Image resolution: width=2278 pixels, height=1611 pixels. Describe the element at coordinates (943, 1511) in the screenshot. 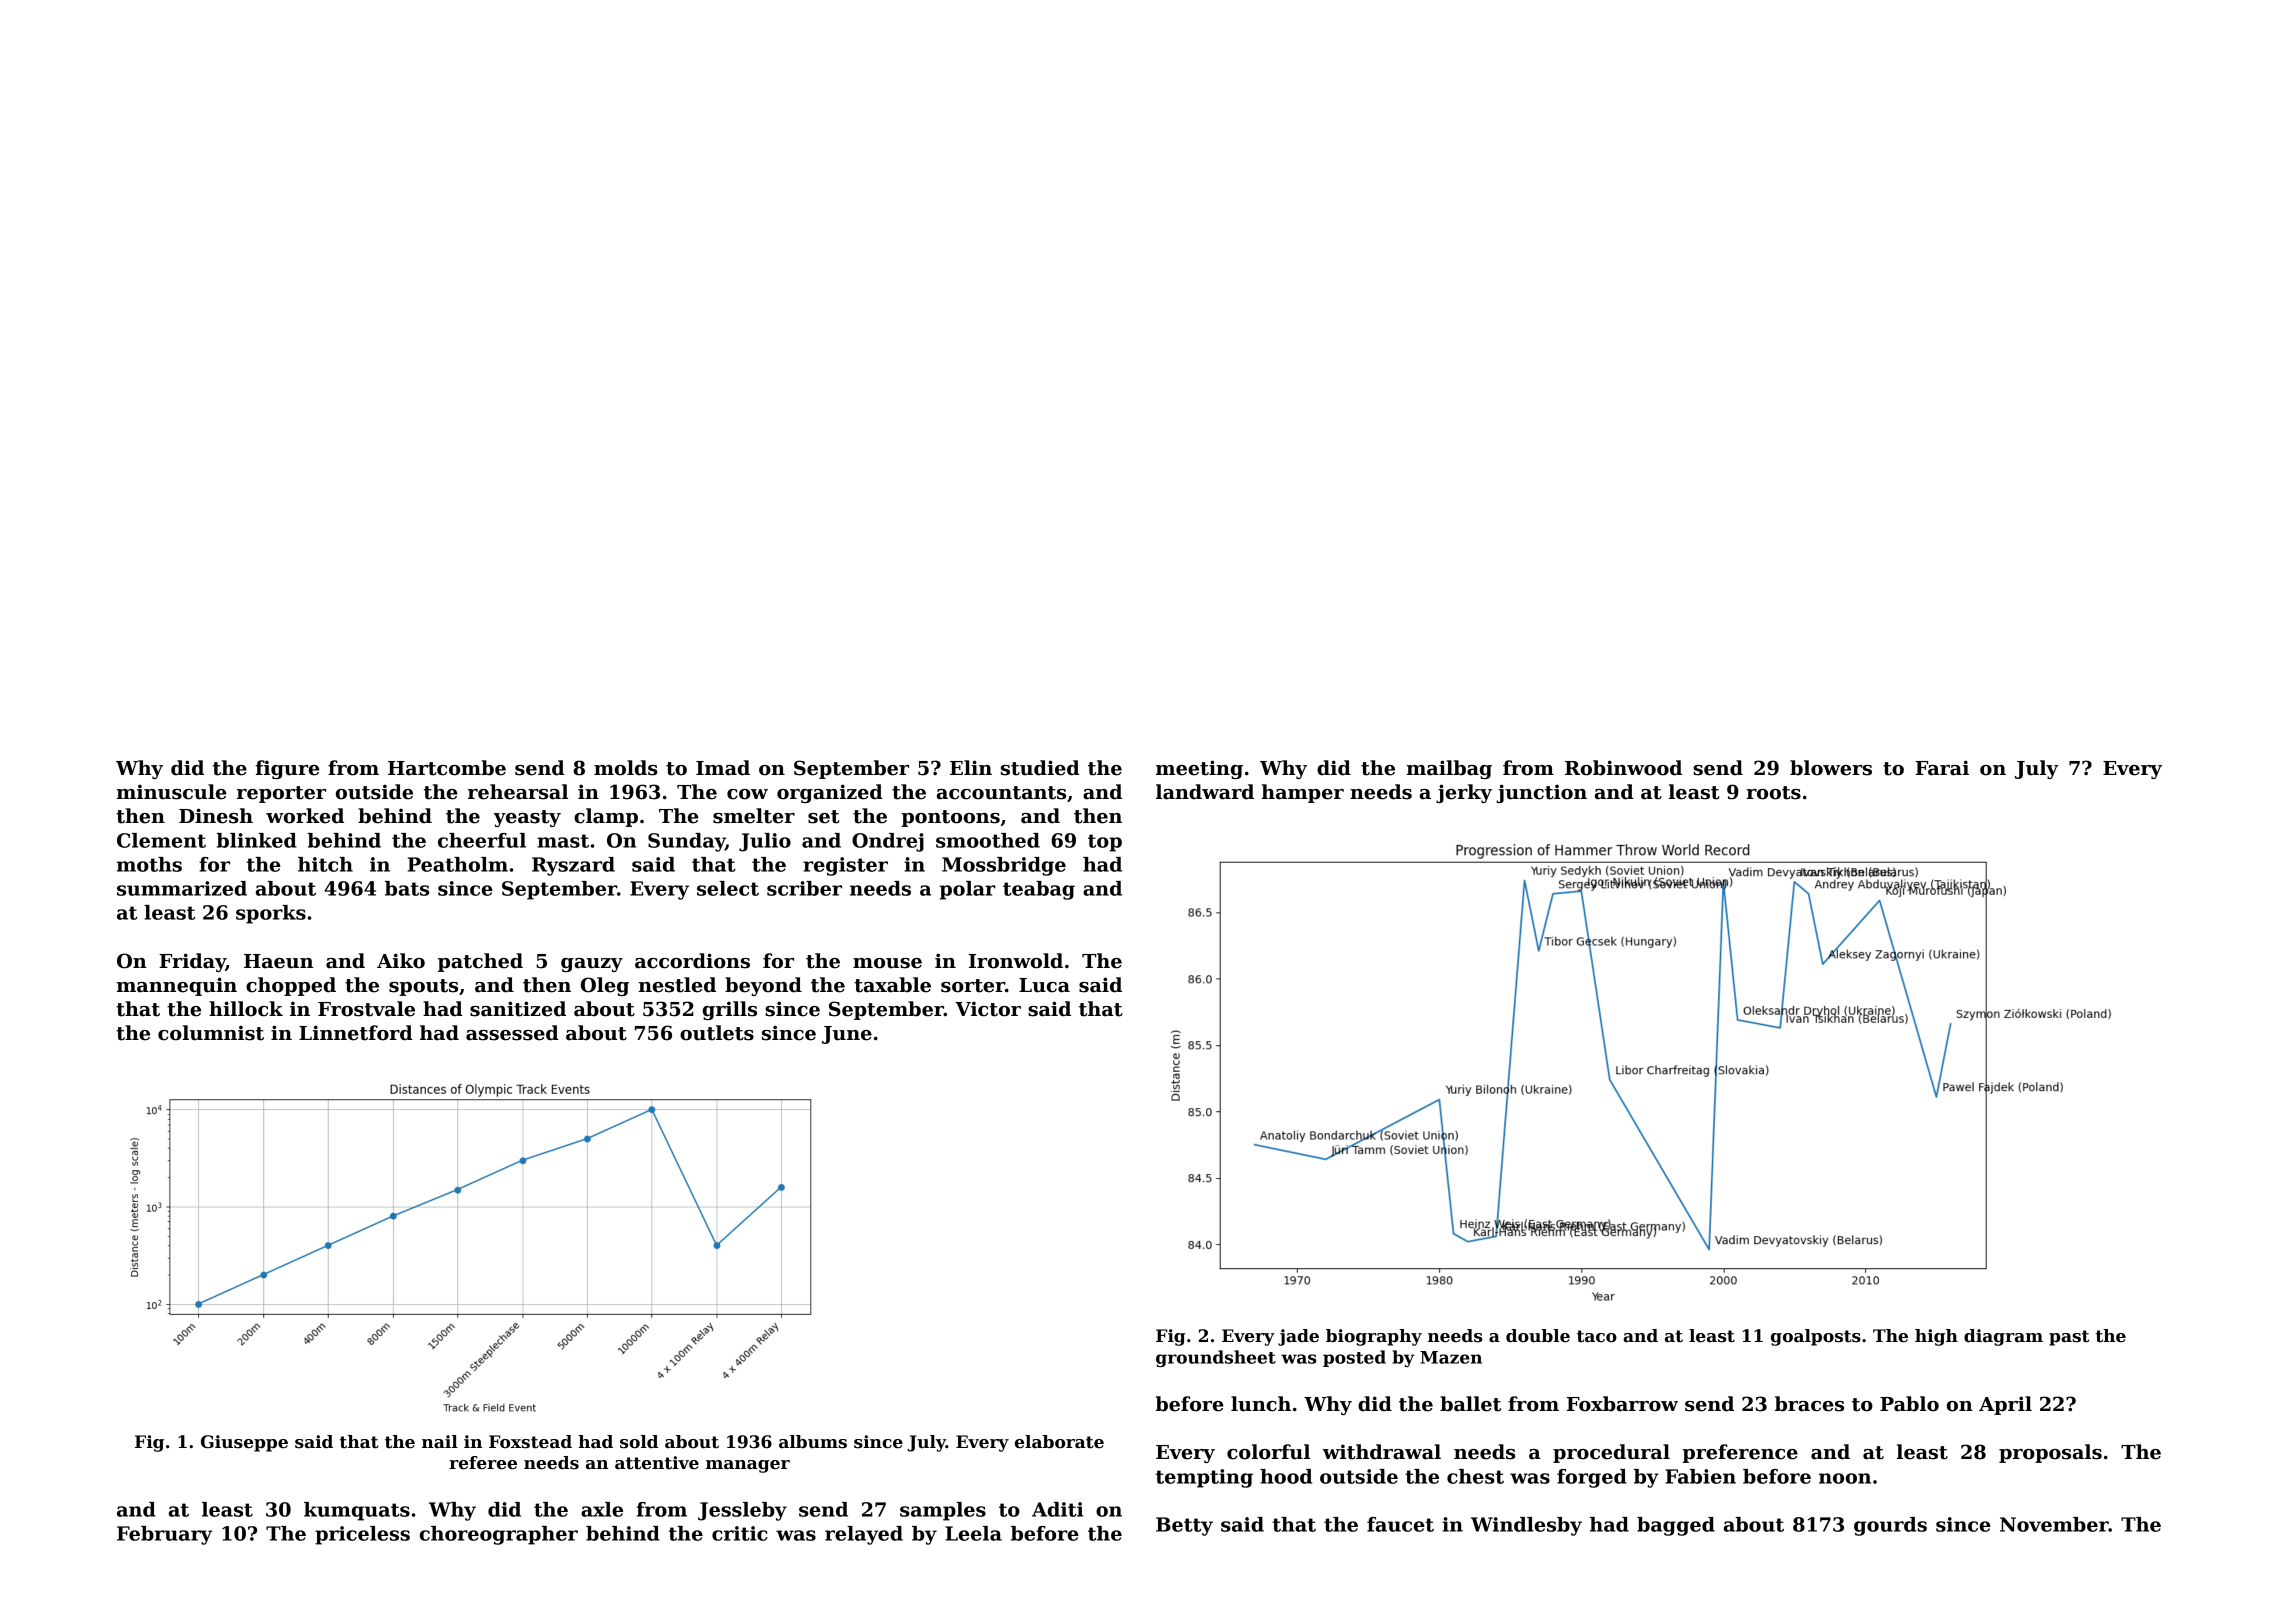

I see `samples` at that location.
